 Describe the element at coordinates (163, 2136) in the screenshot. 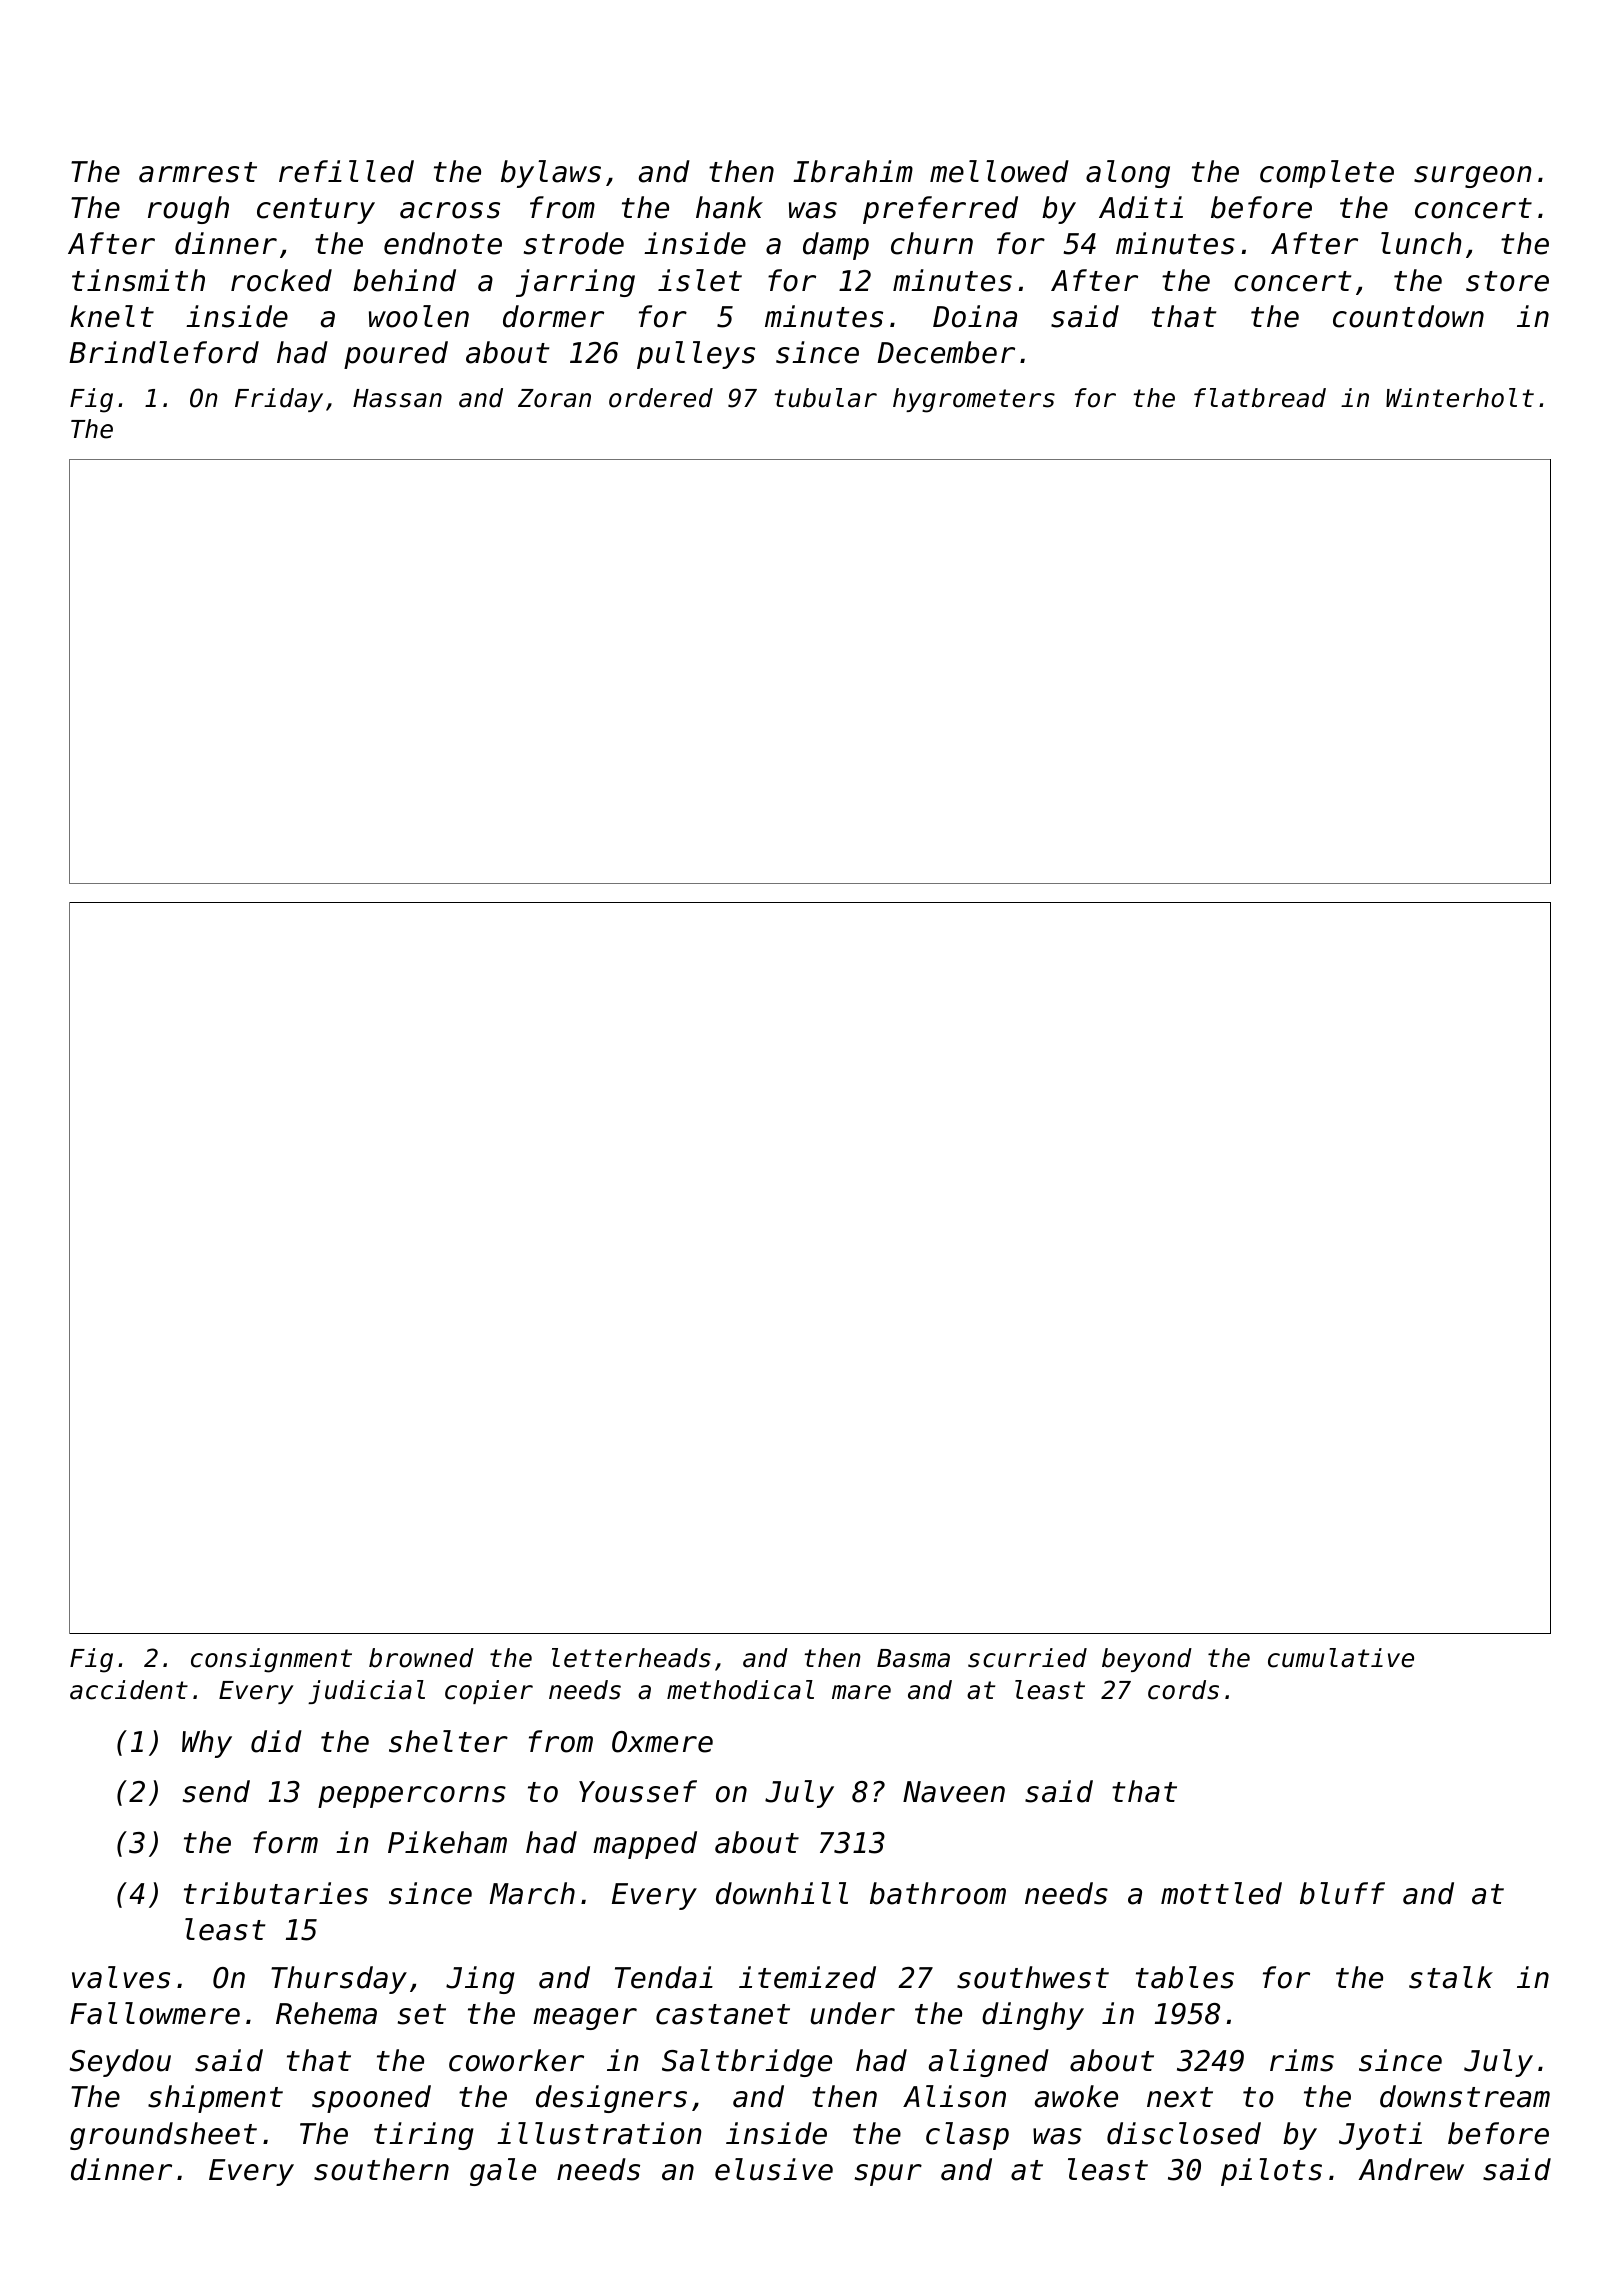

I see `groundsheet` at that location.
